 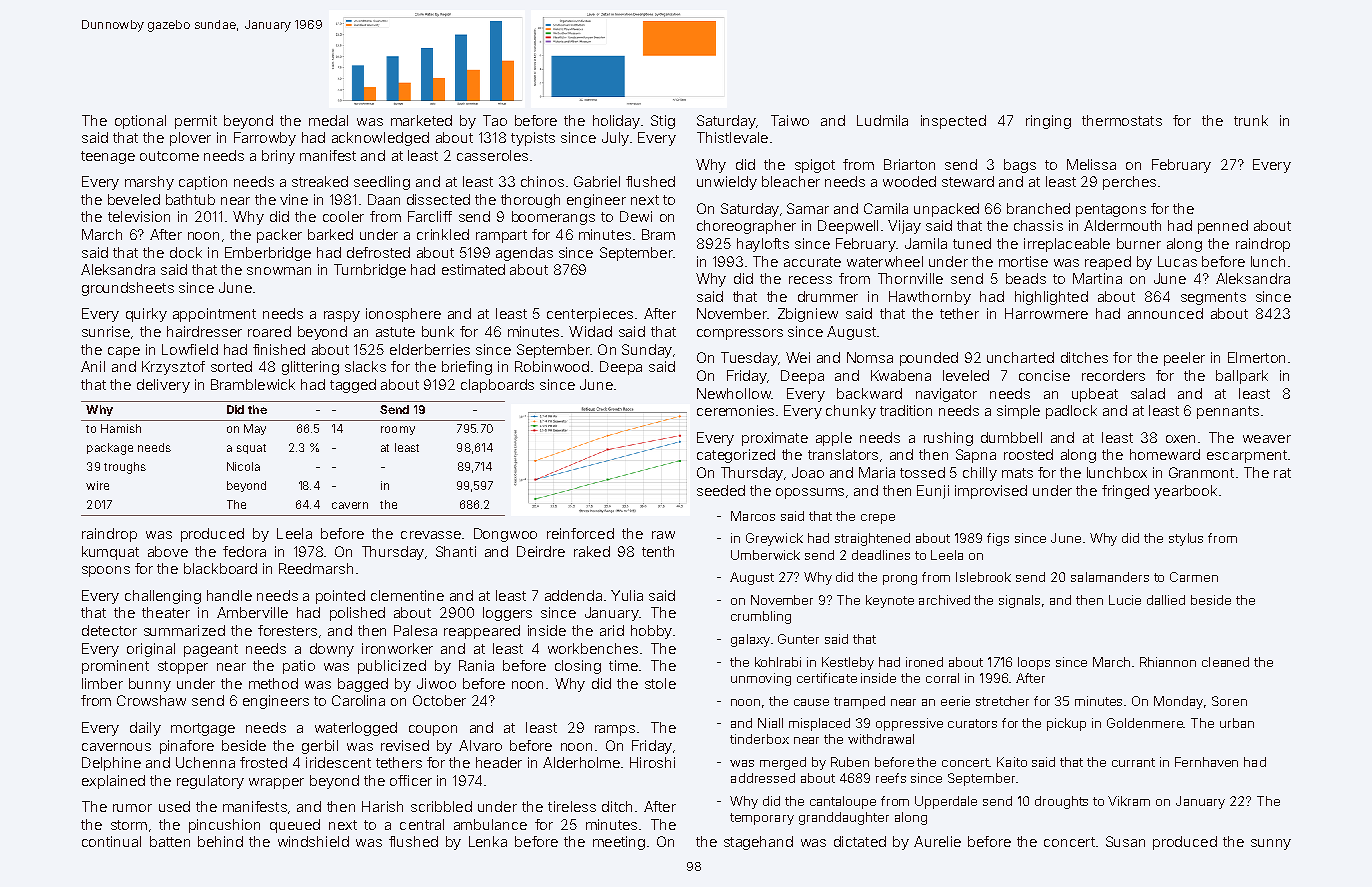 What do you see at coordinates (1110, 577) in the document?
I see `salamanders` at bounding box center [1110, 577].
